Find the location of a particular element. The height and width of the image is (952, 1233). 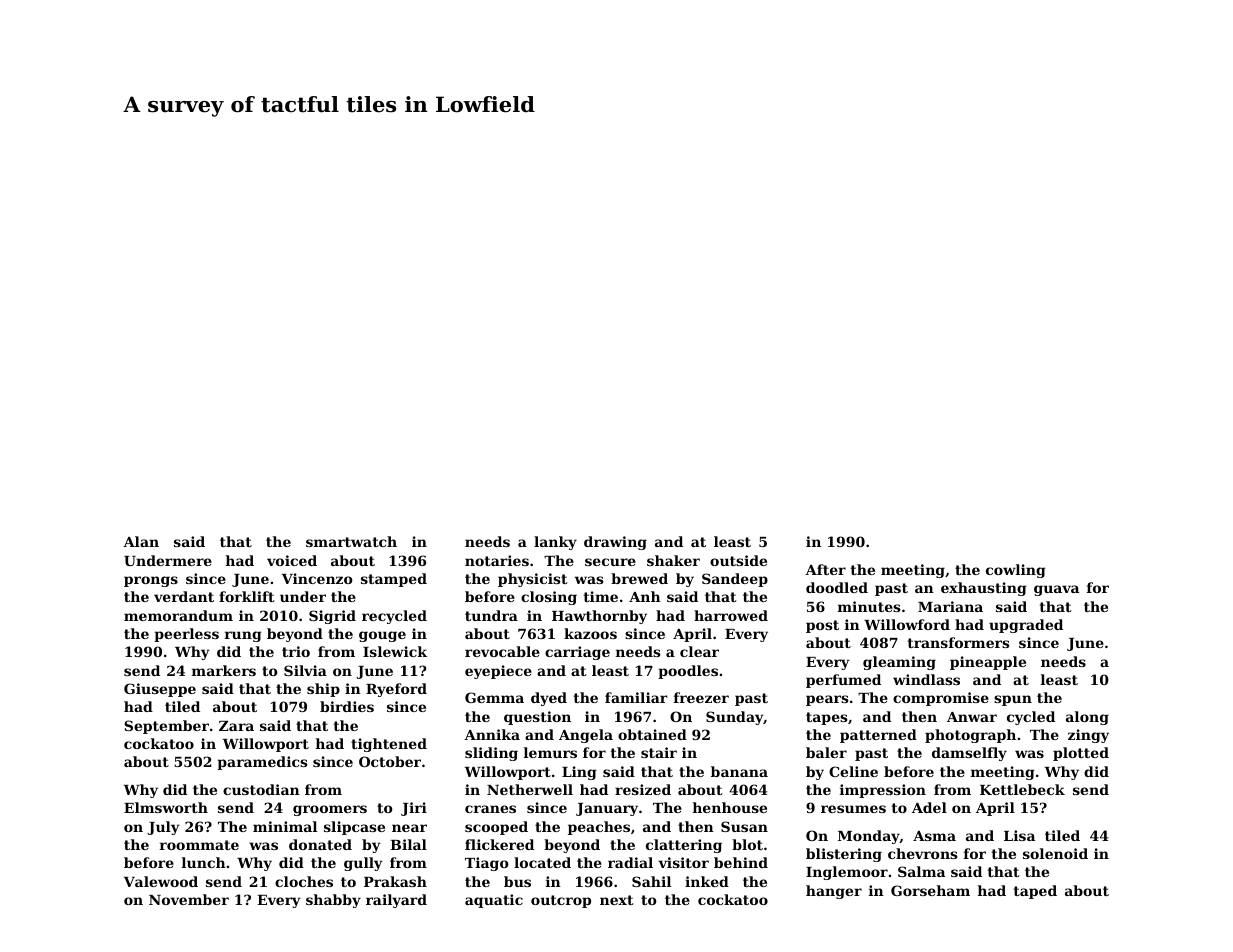

November is located at coordinates (189, 899).
